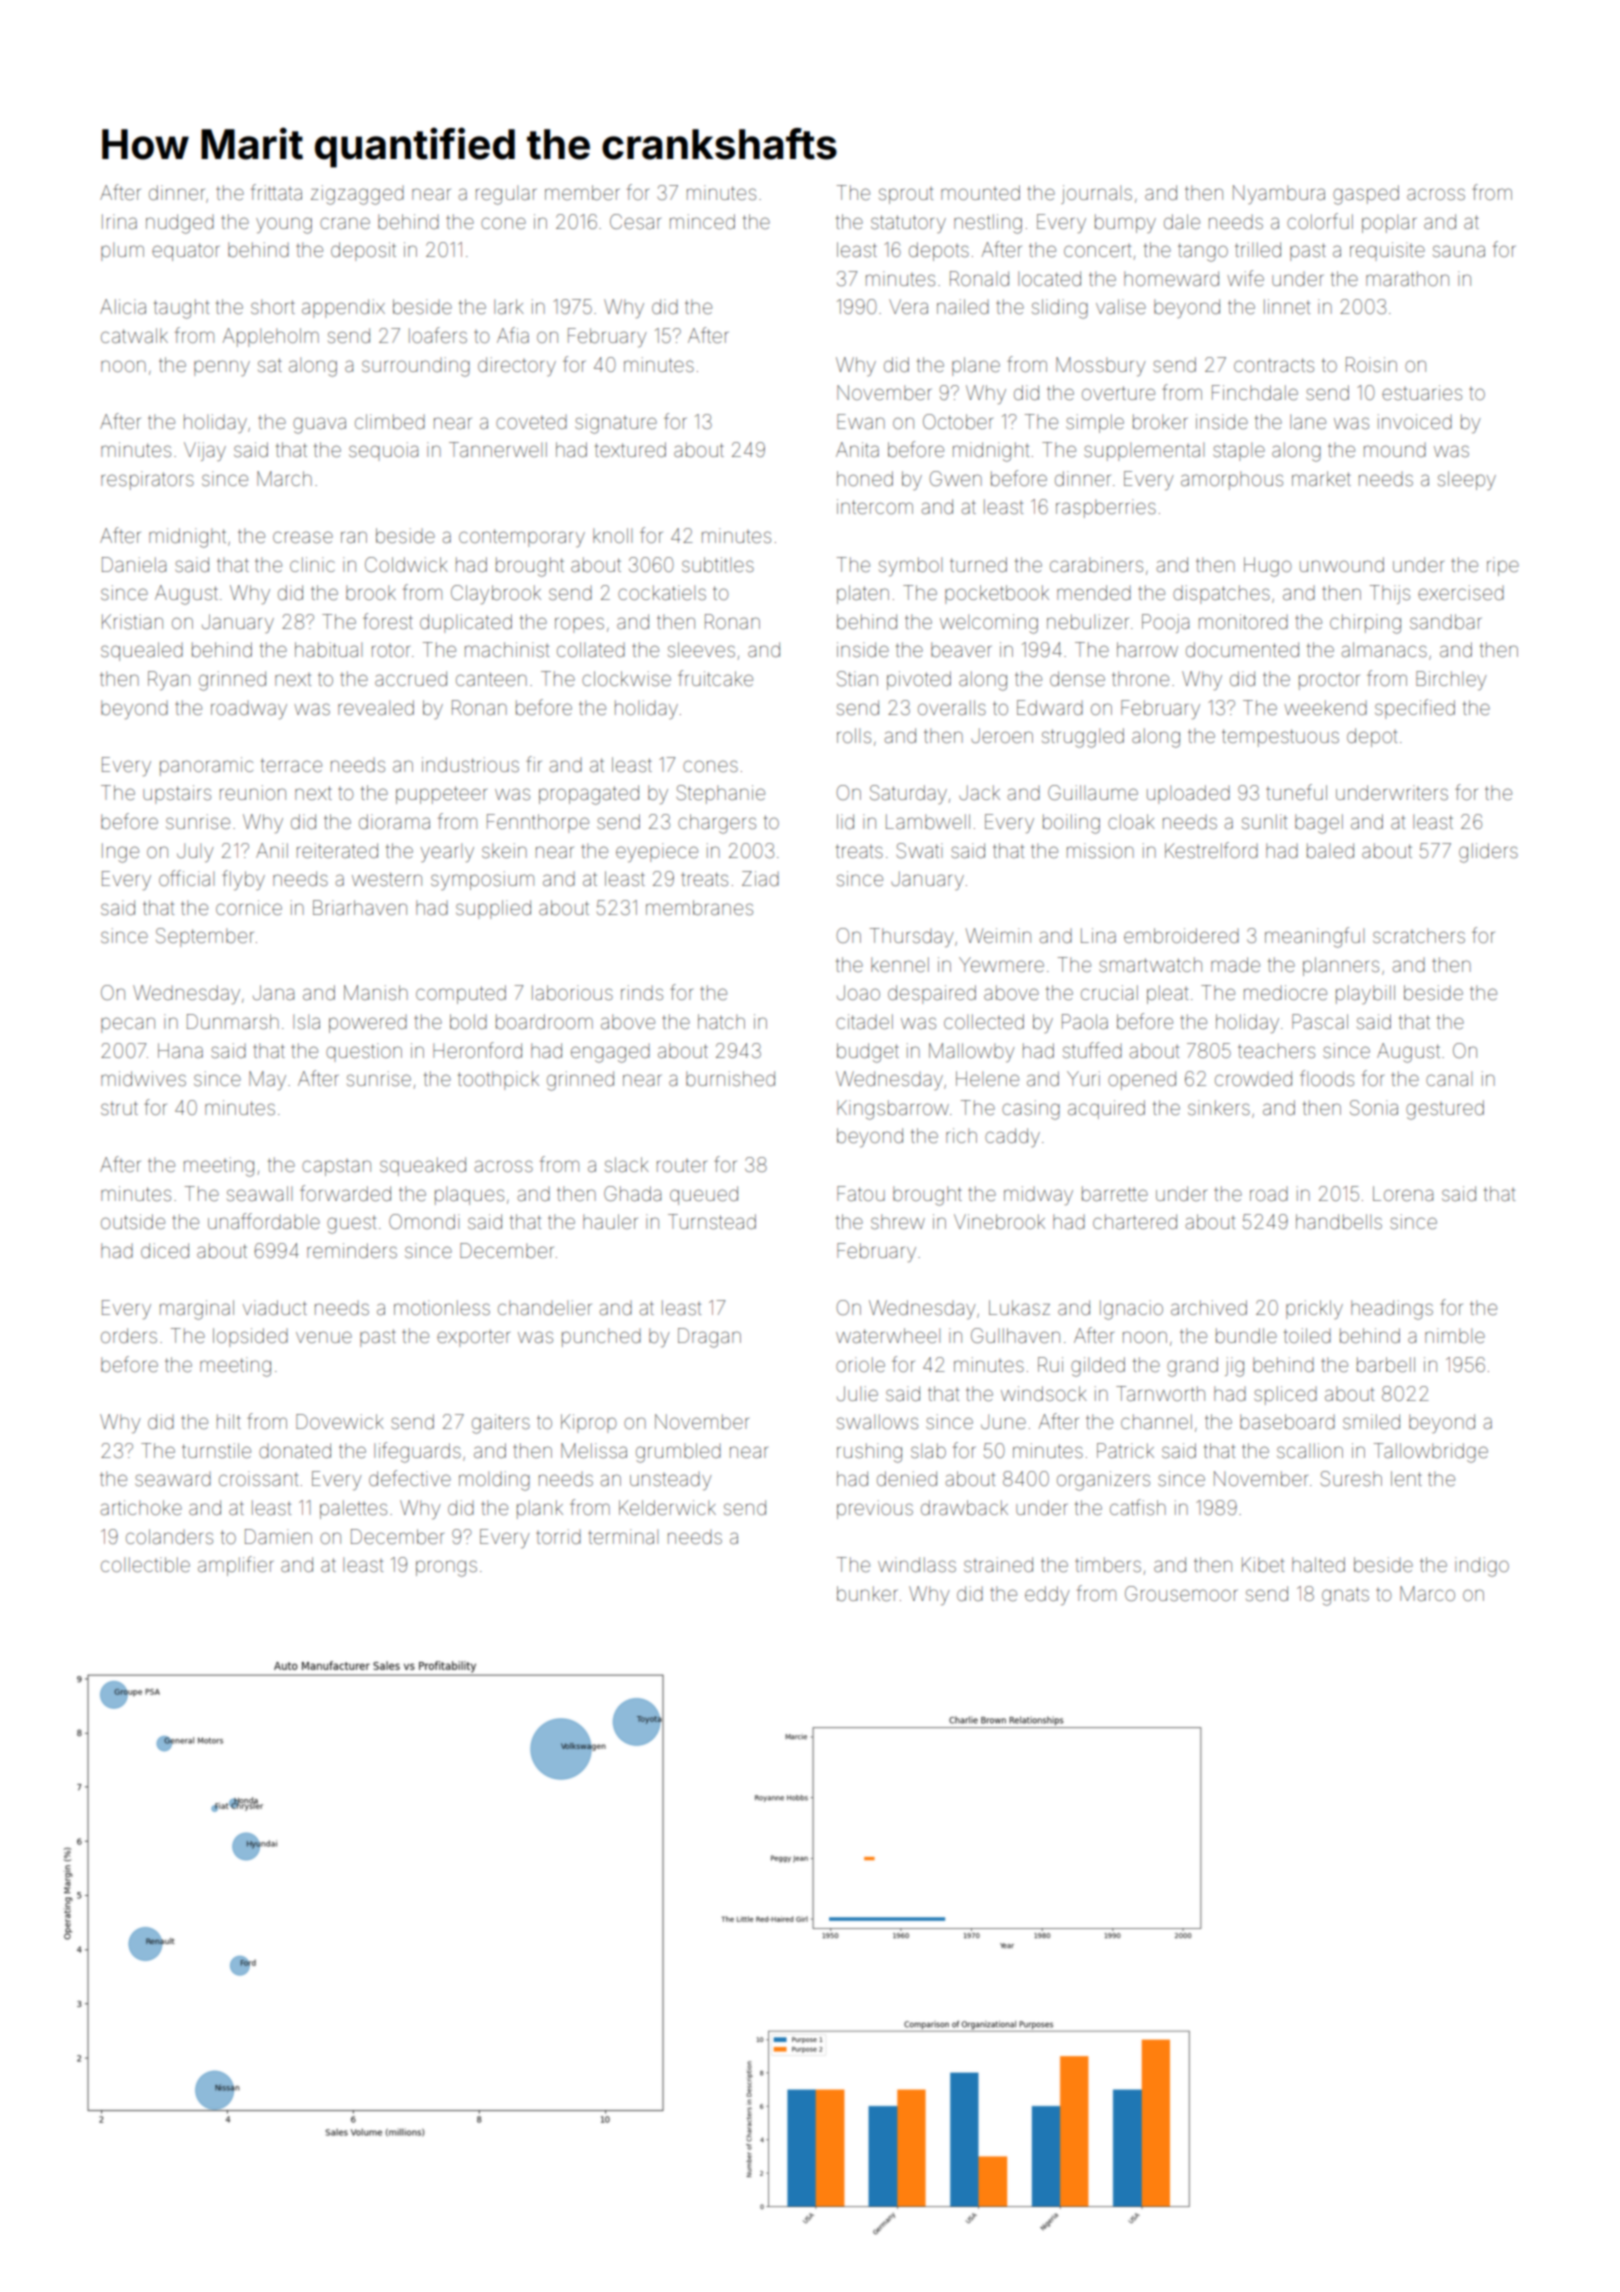 The height and width of the page is (2292, 1620). I want to click on router, so click(682, 1165).
